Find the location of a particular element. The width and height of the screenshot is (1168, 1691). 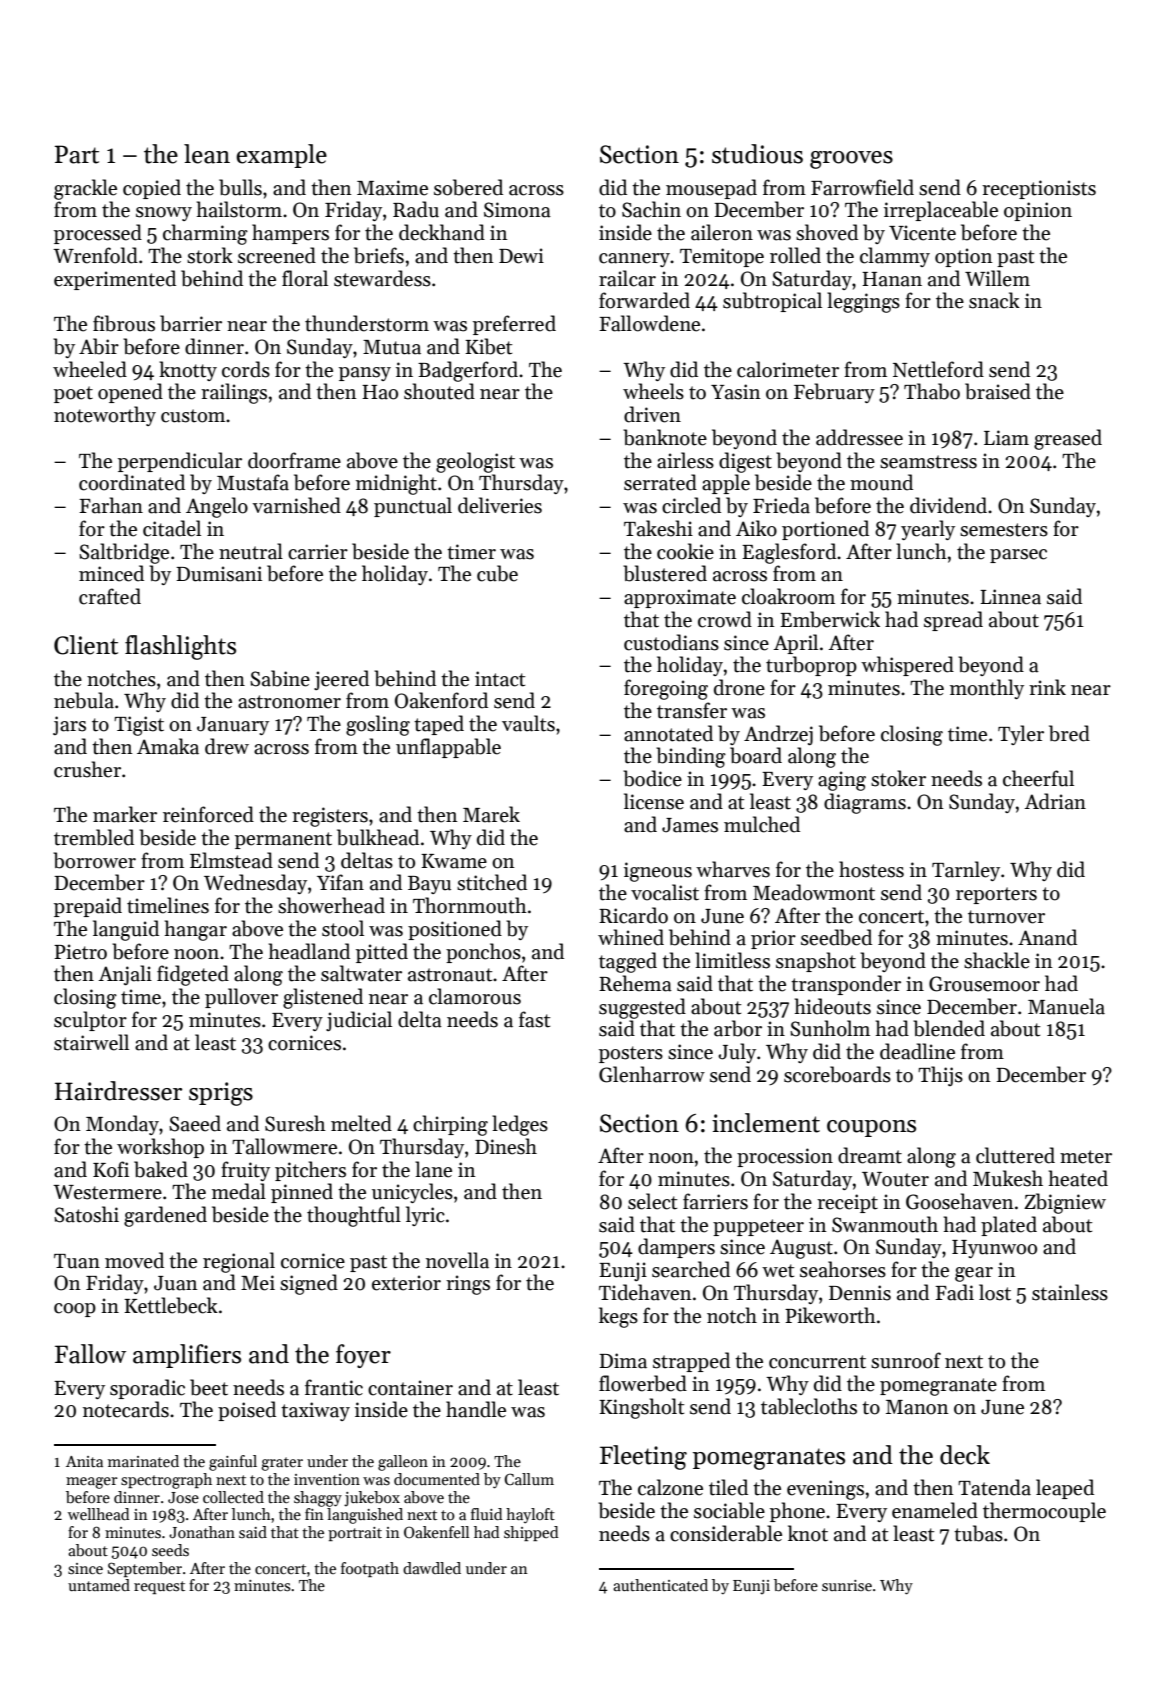

meager is located at coordinates (92, 1483).
